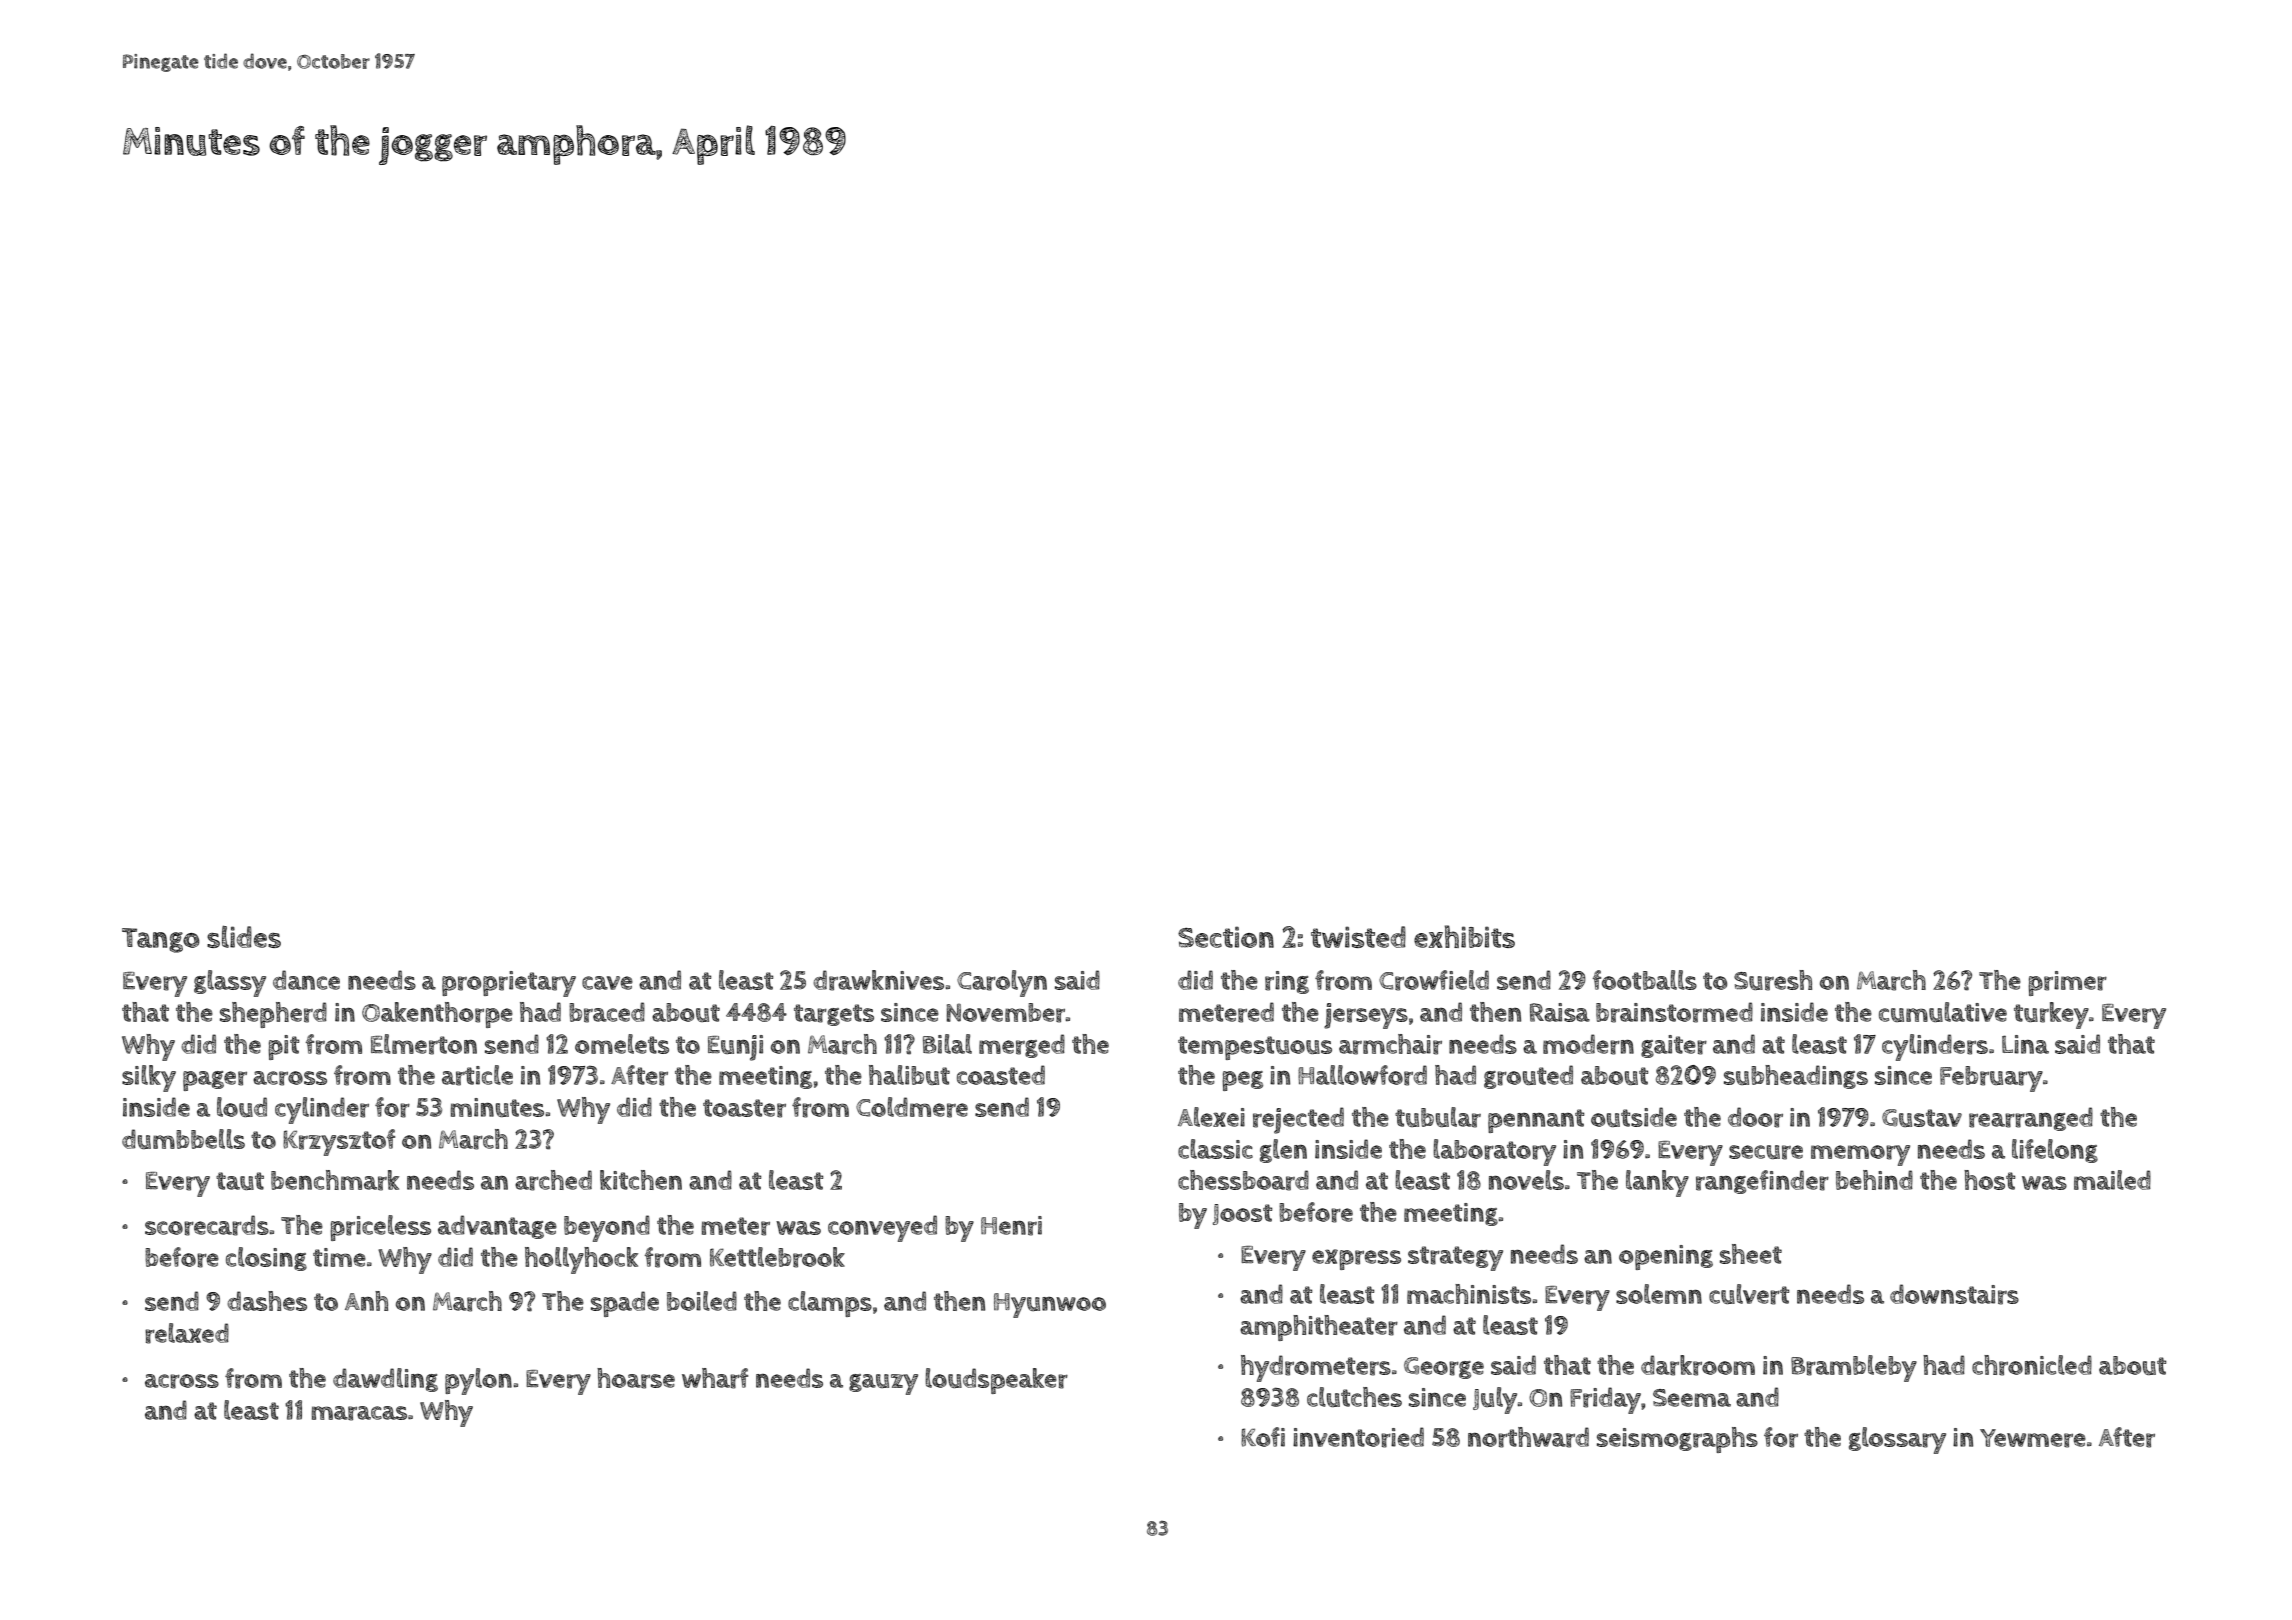  I want to click on Crowfield, so click(1434, 980).
